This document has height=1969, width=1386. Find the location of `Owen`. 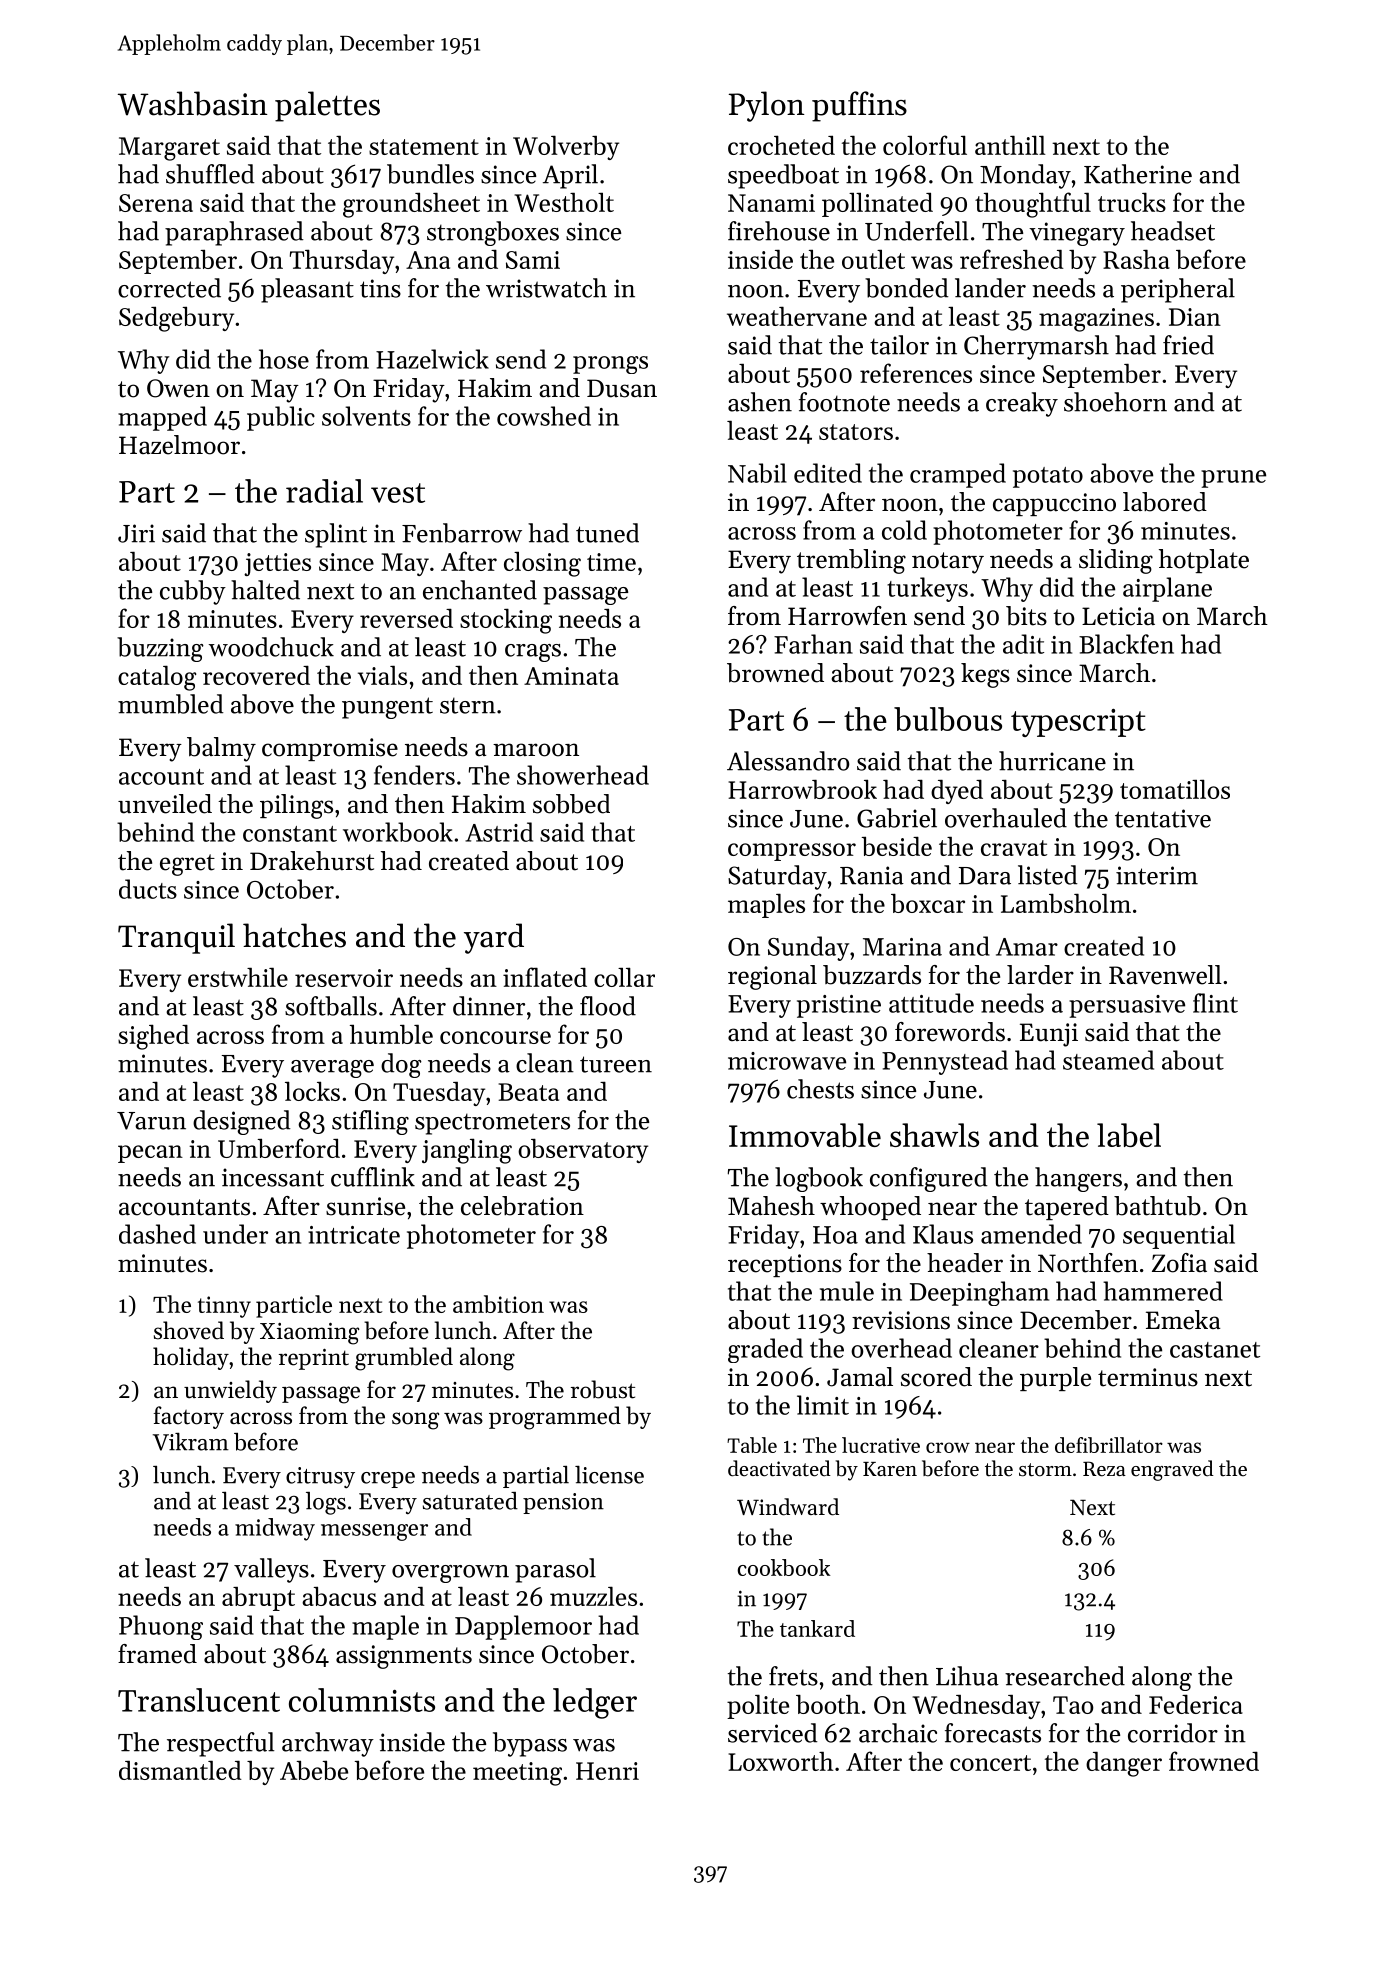

Owen is located at coordinates (178, 388).
